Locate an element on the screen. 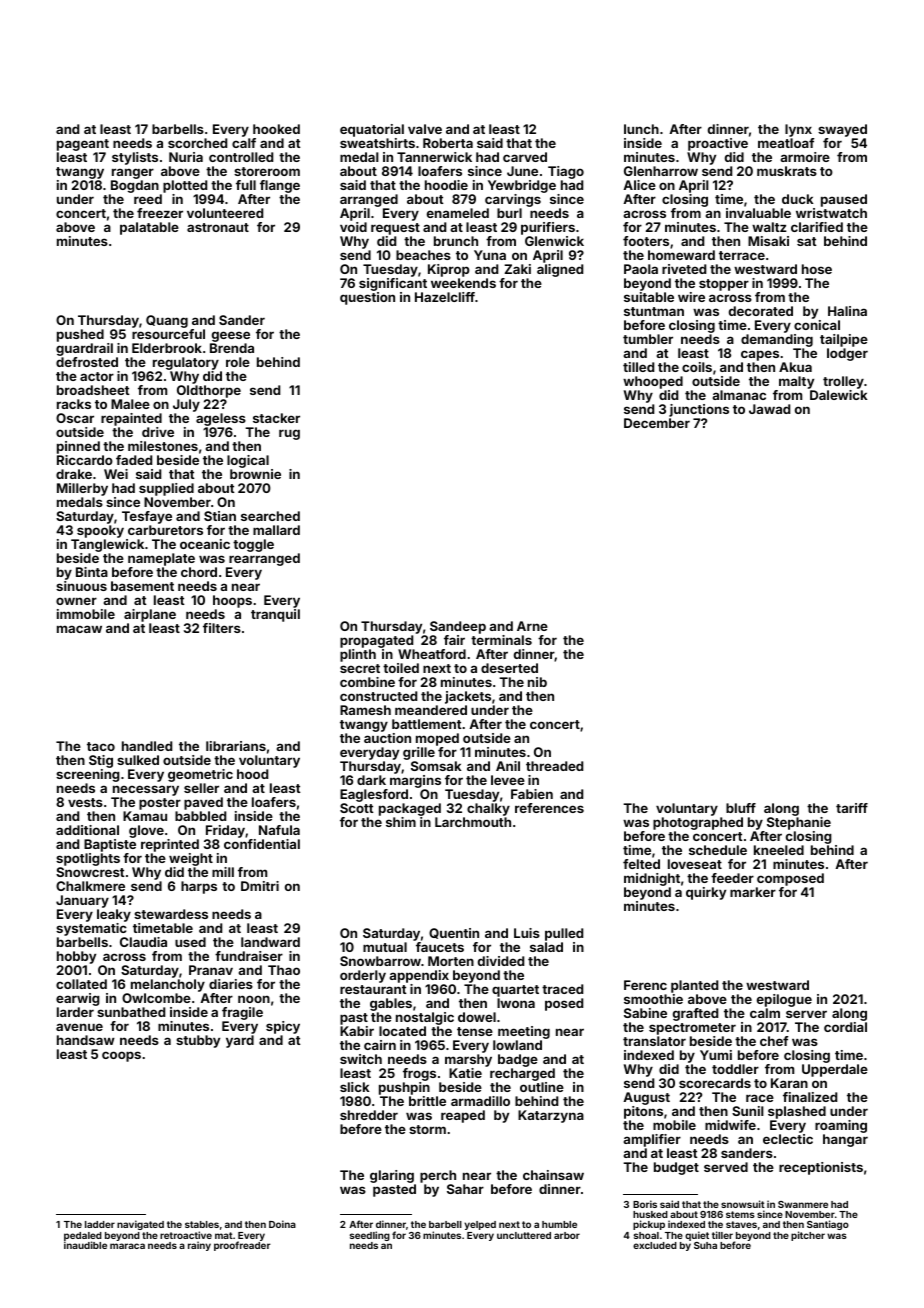 The height and width of the screenshot is (1308, 924). riveted is located at coordinates (684, 269).
